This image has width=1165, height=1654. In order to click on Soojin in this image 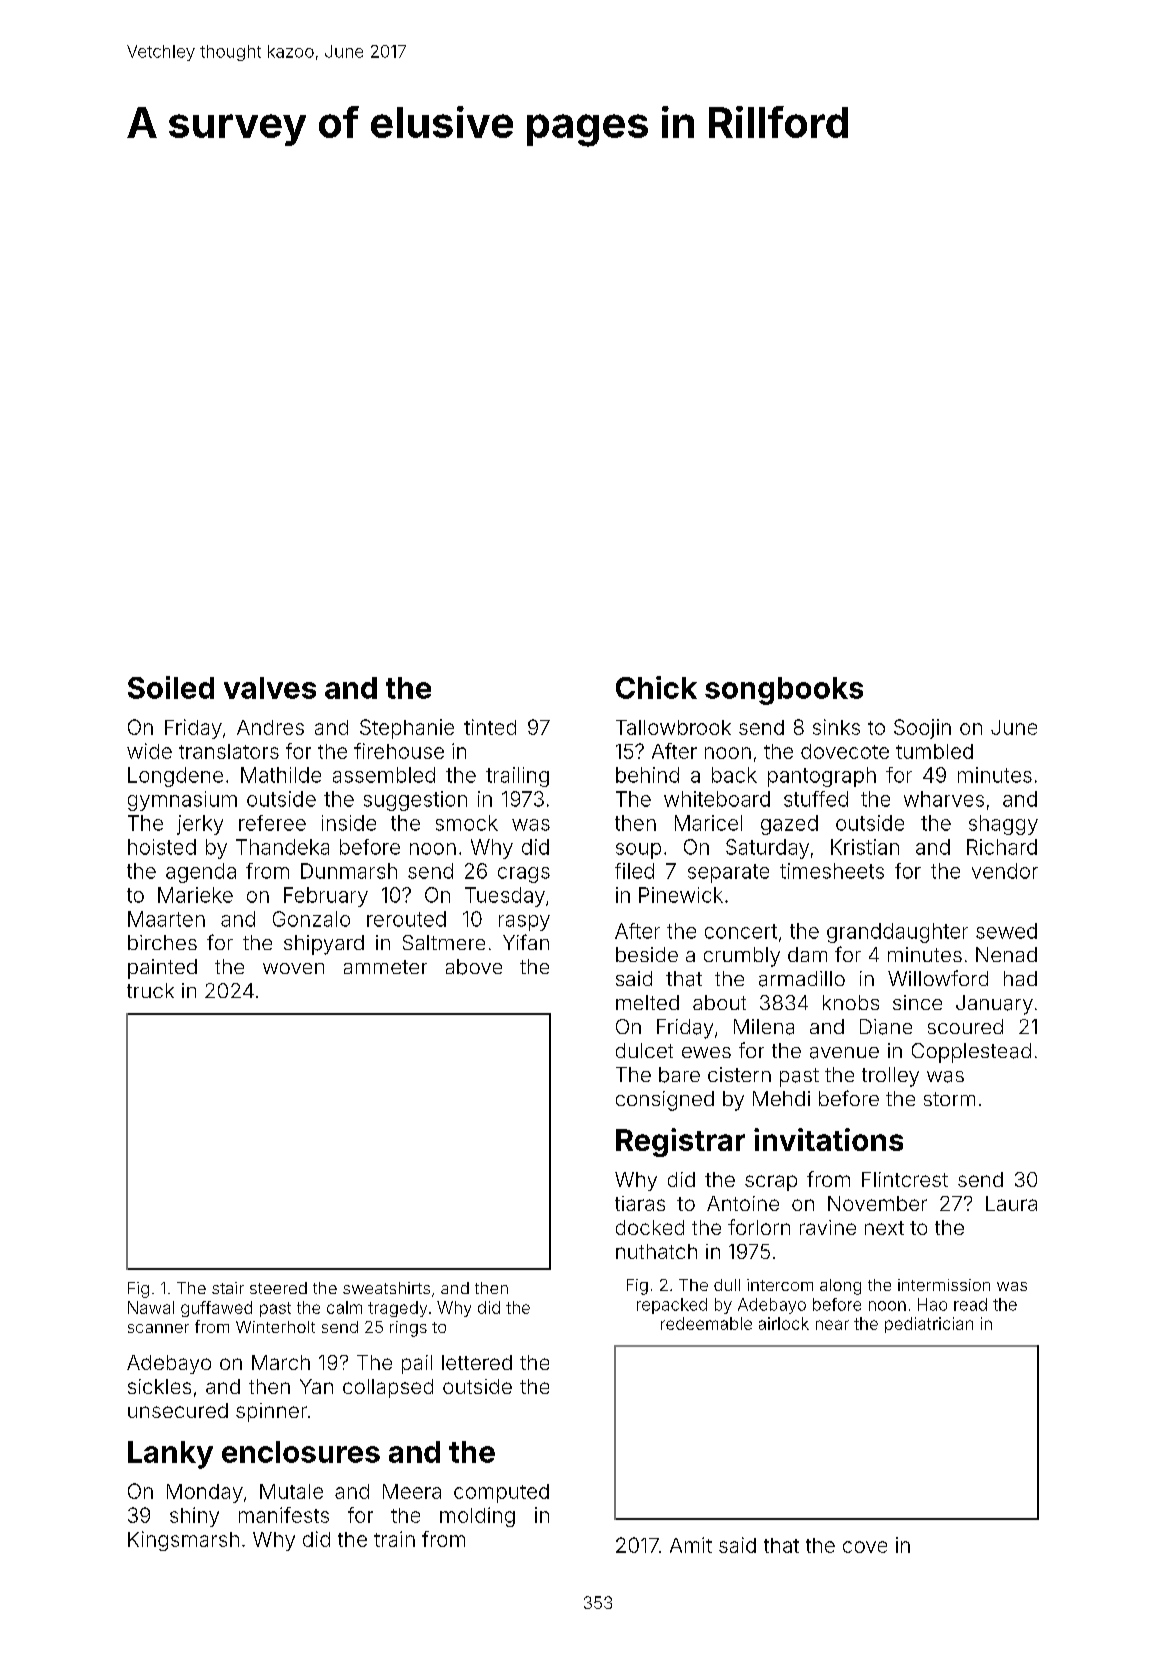, I will do `click(922, 729)`.
